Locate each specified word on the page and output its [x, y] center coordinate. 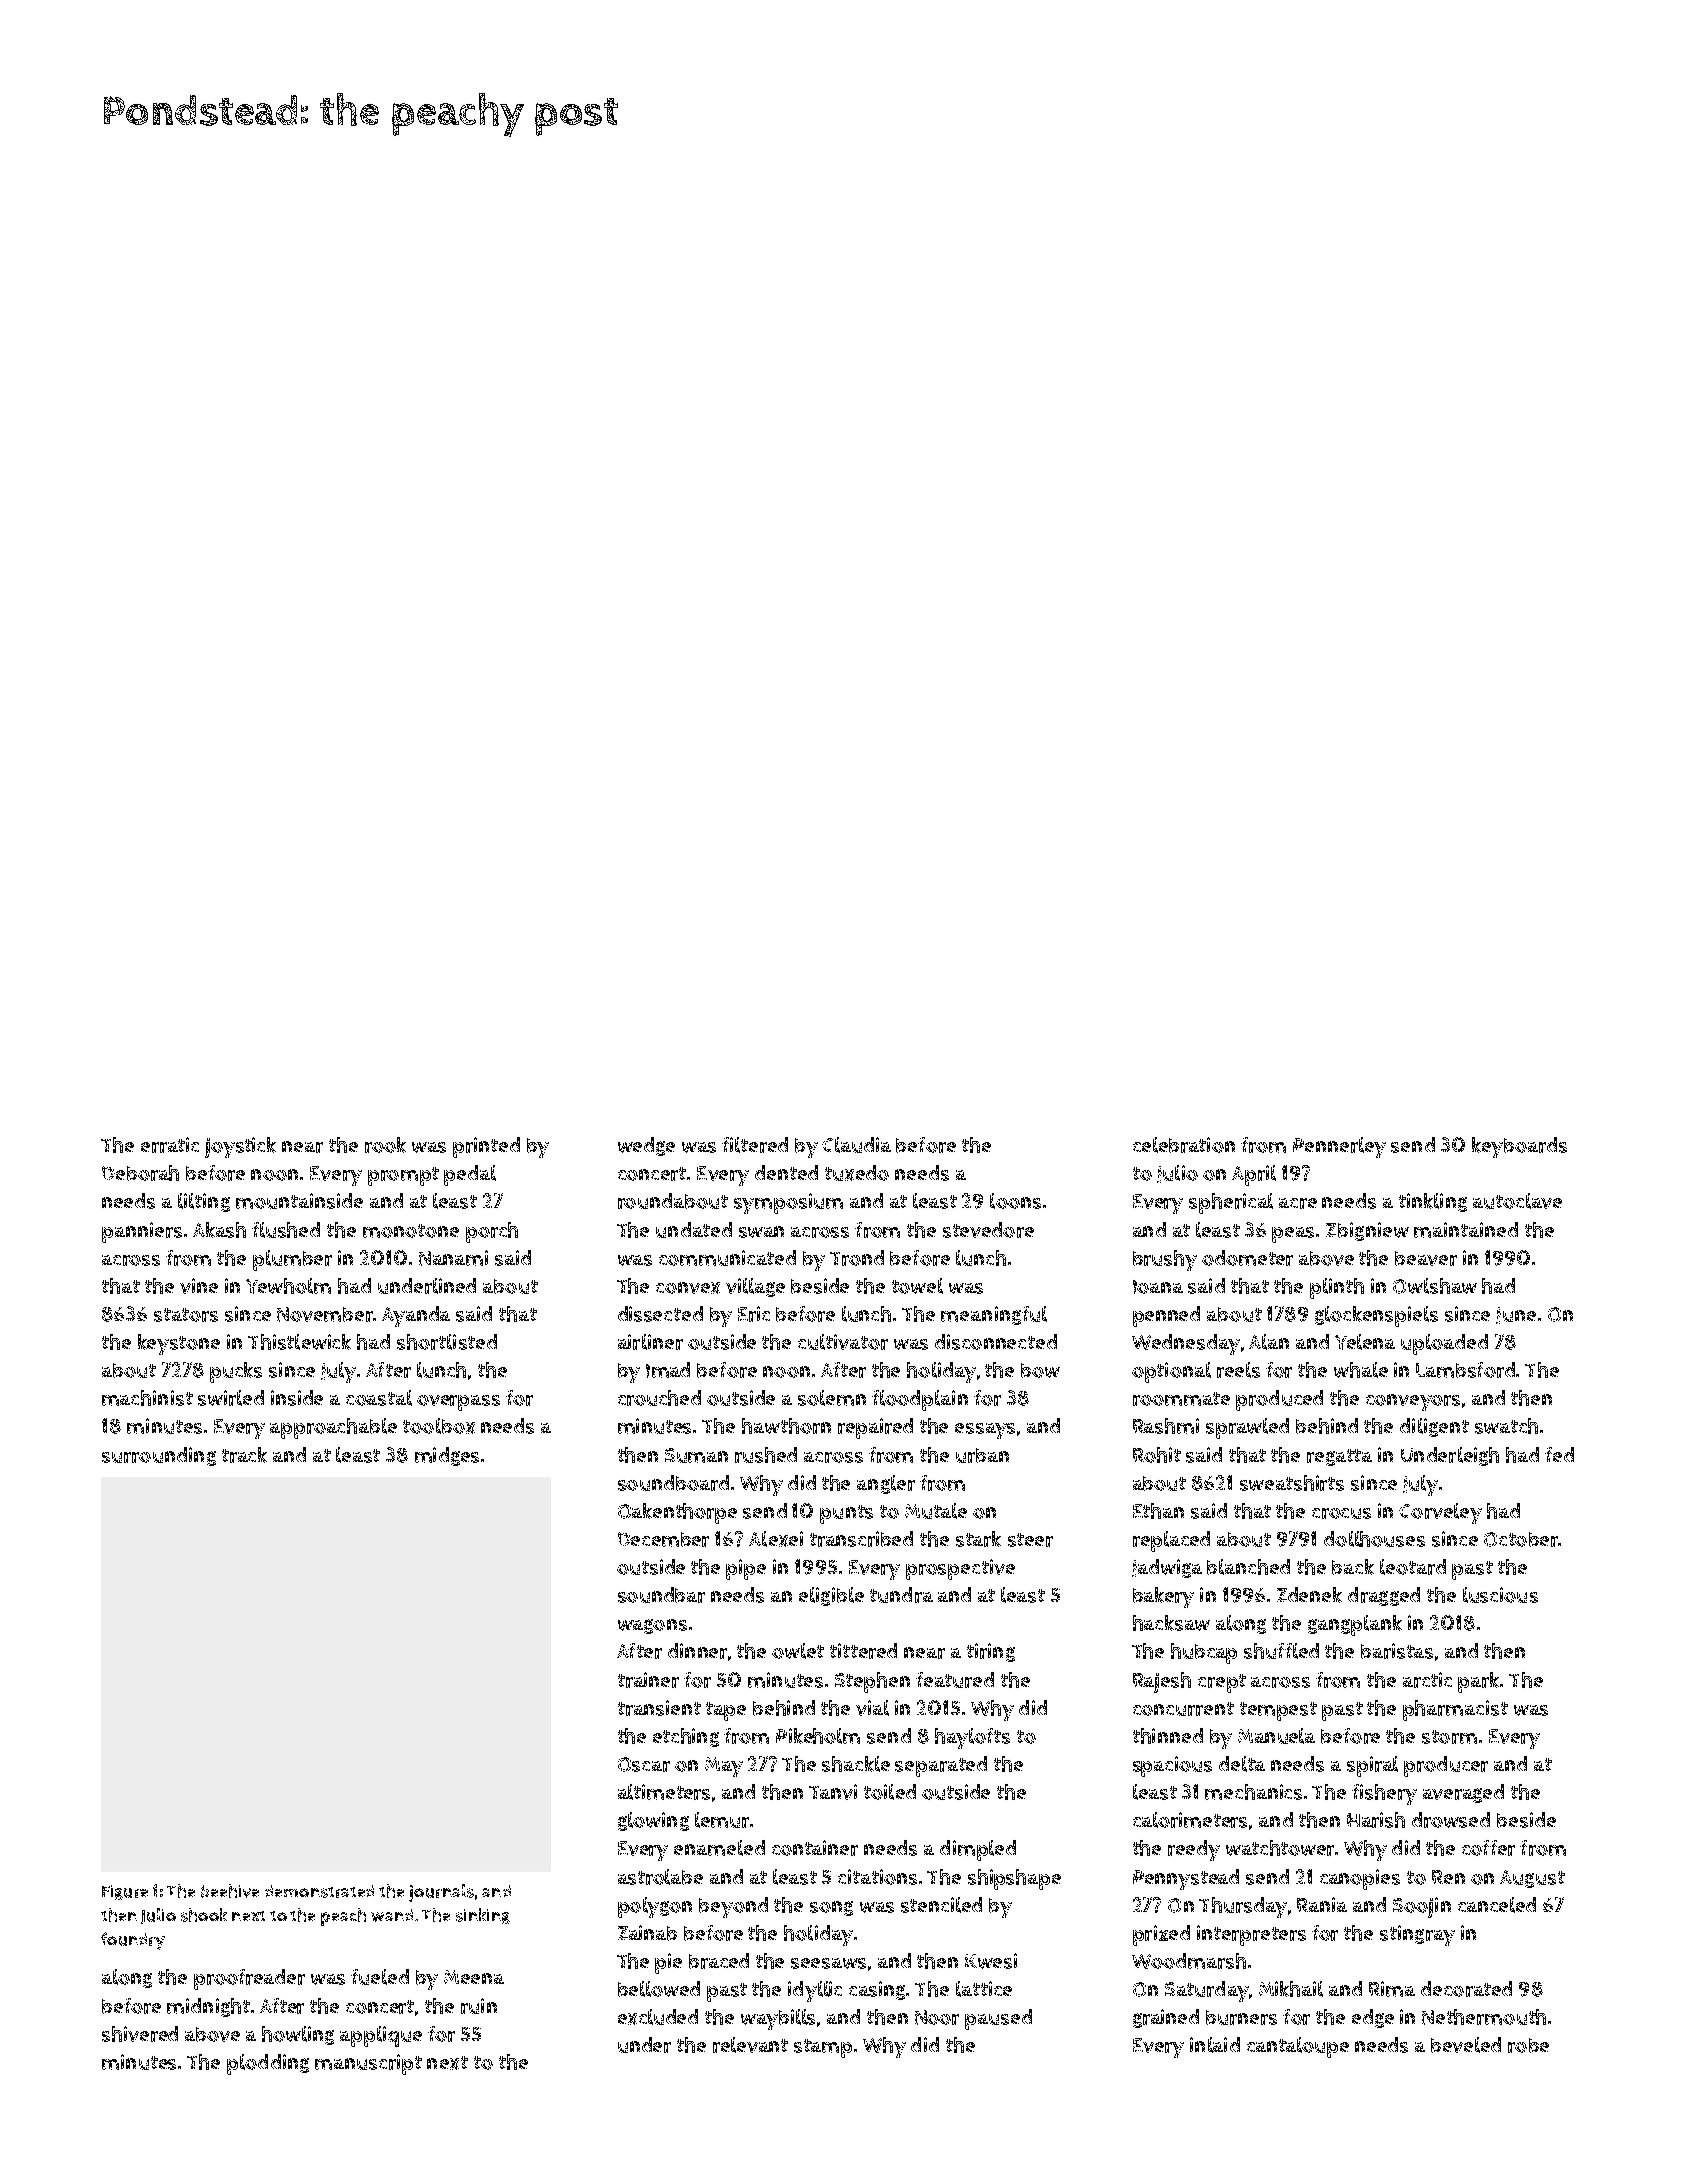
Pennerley [1339, 1147]
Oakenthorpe [677, 1513]
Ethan [1158, 1511]
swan [761, 1232]
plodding [268, 2064]
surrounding [159, 1456]
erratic [170, 1145]
